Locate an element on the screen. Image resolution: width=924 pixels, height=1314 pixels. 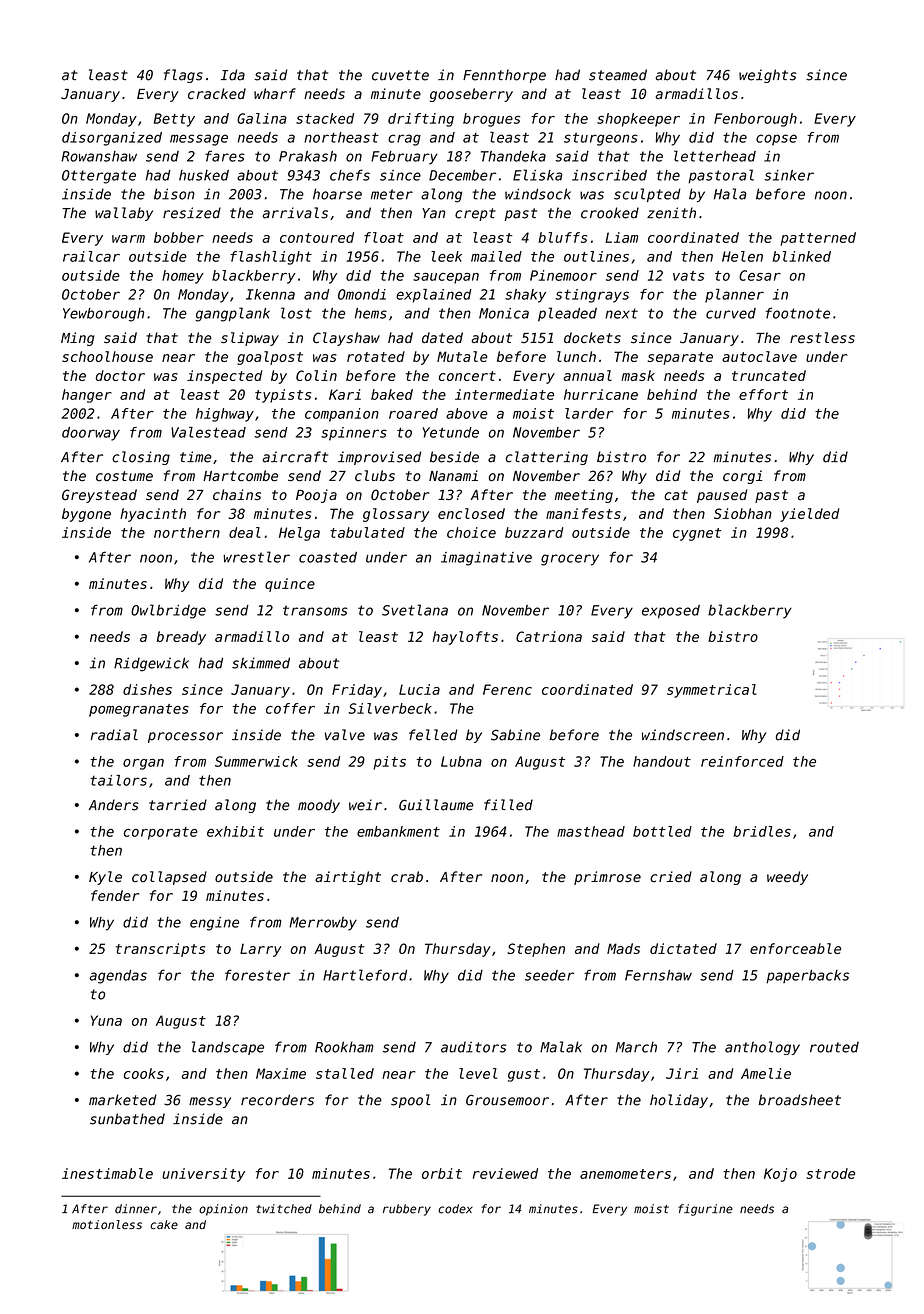
haylofts is located at coordinates (465, 638).
